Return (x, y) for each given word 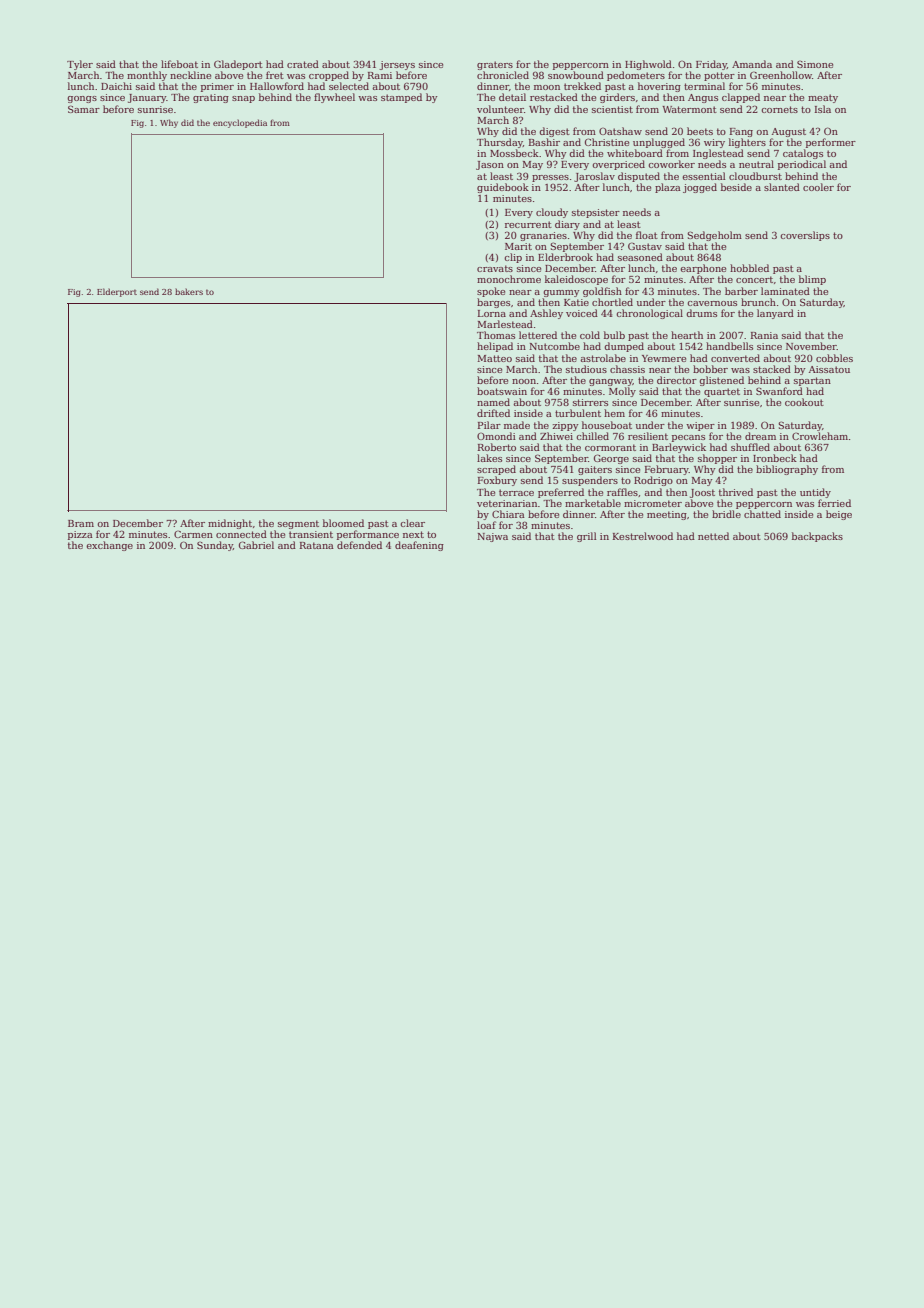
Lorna (491, 313)
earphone (703, 269)
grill (587, 537)
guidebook (503, 188)
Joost (702, 493)
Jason (490, 165)
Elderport (117, 292)
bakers (189, 291)
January (147, 98)
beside (736, 187)
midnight (230, 524)
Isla (822, 109)
